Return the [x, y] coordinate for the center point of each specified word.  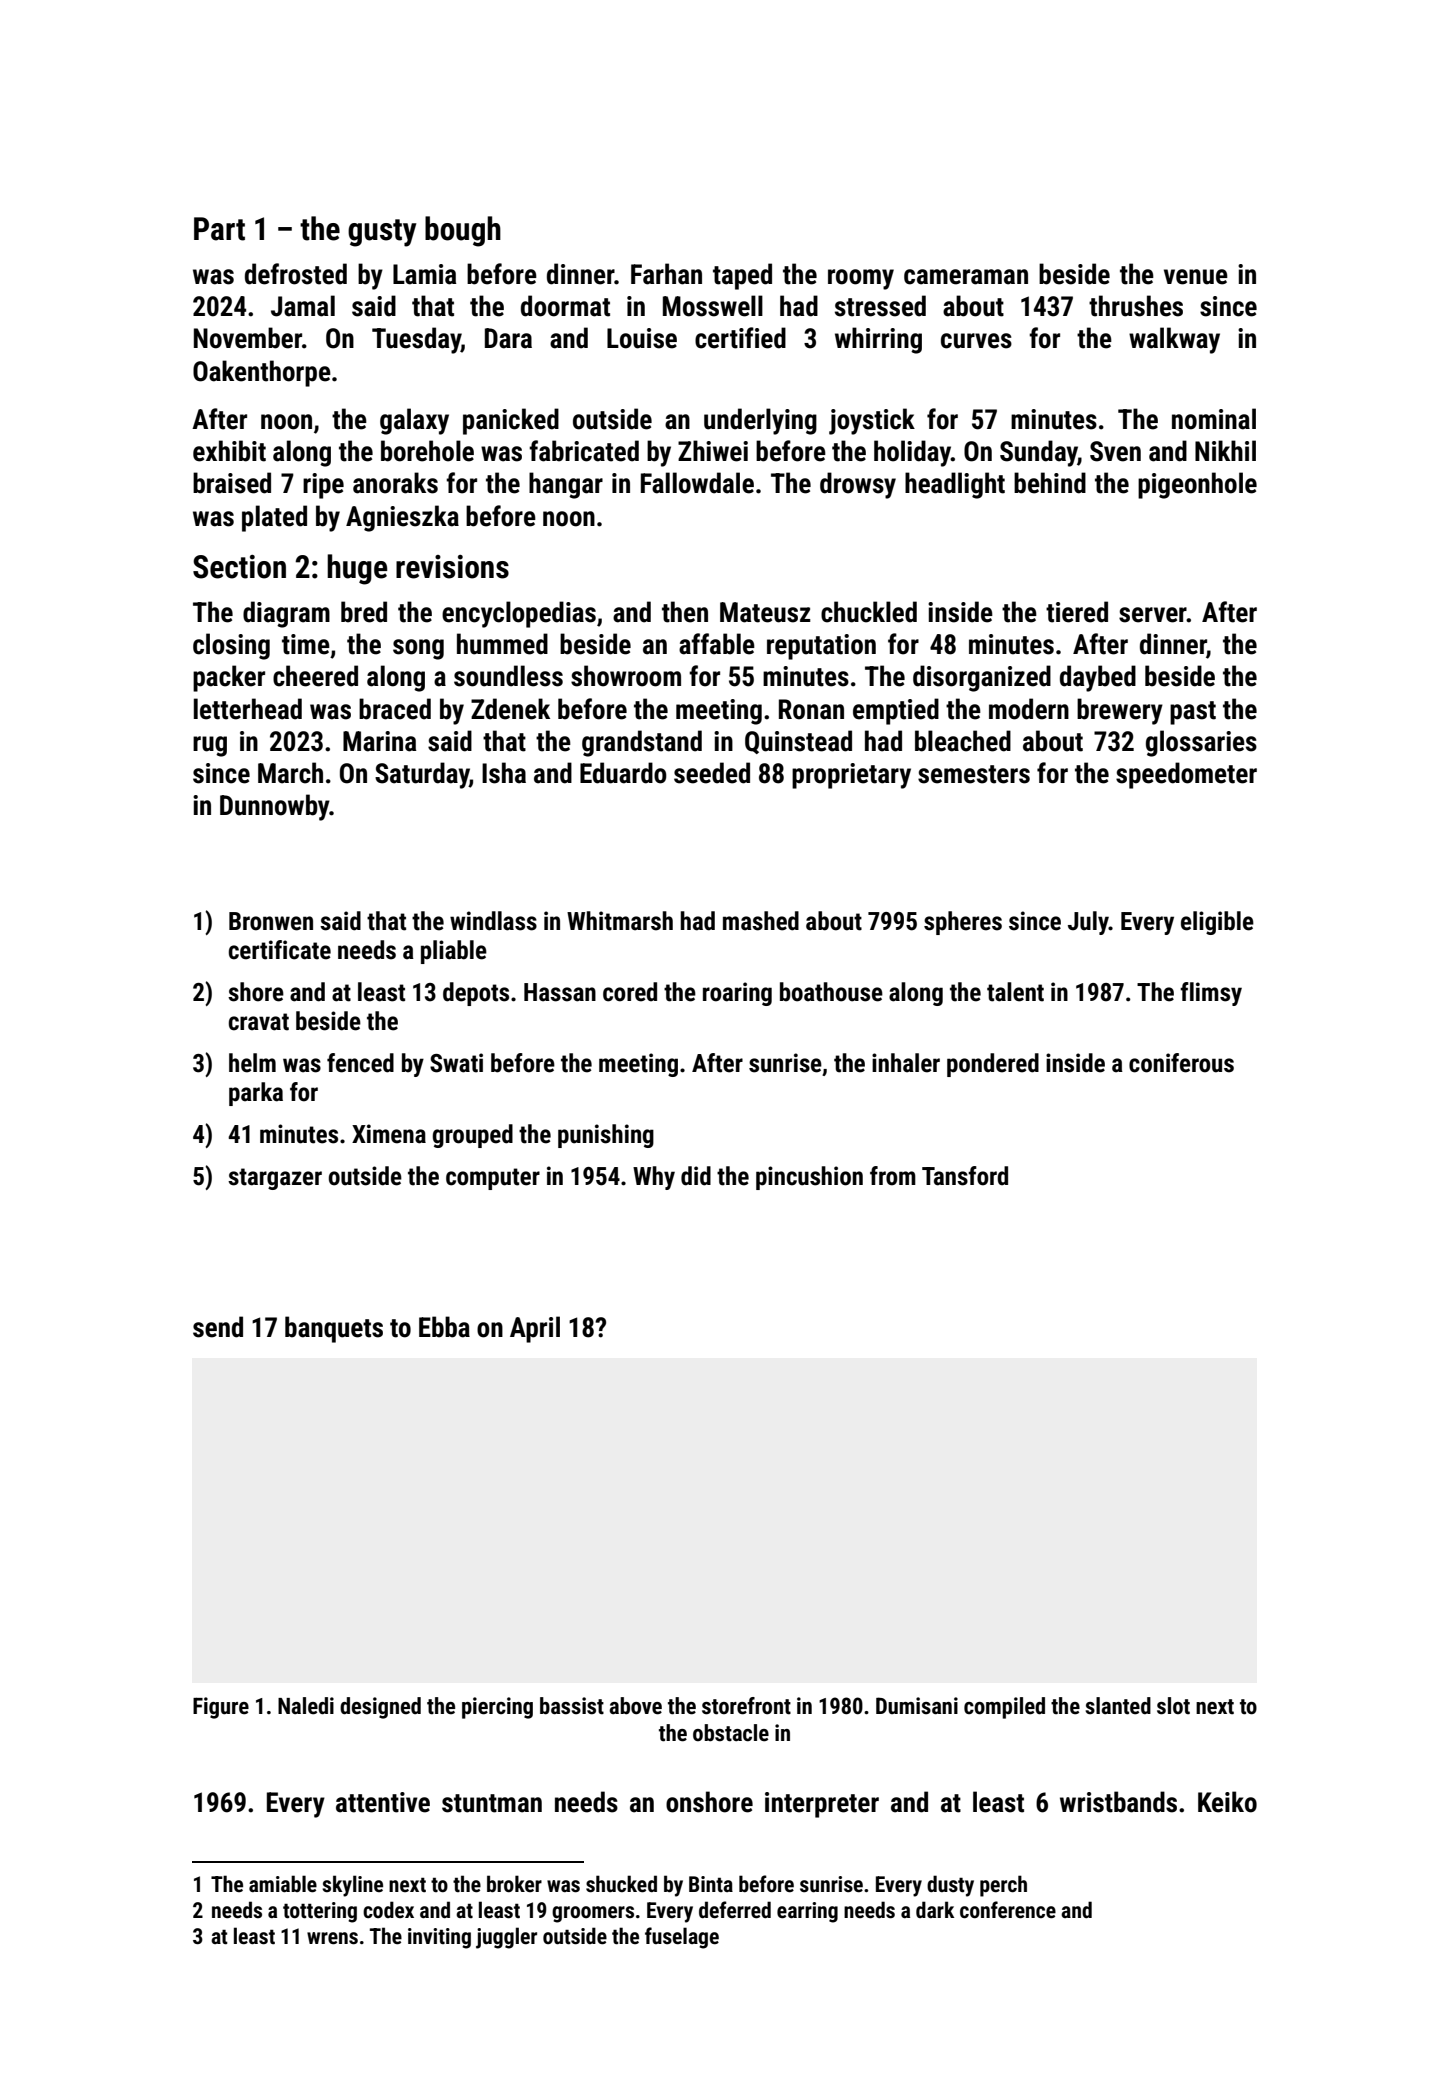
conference [1008, 1910]
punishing [606, 1136]
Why [654, 1178]
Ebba [444, 1327]
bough [463, 231]
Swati [456, 1063]
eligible [1217, 923]
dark [935, 1909]
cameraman [966, 277]
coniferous [1181, 1063]
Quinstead [798, 742]
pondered [993, 1065]
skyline [352, 1886]
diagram [286, 614]
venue [1196, 277]
